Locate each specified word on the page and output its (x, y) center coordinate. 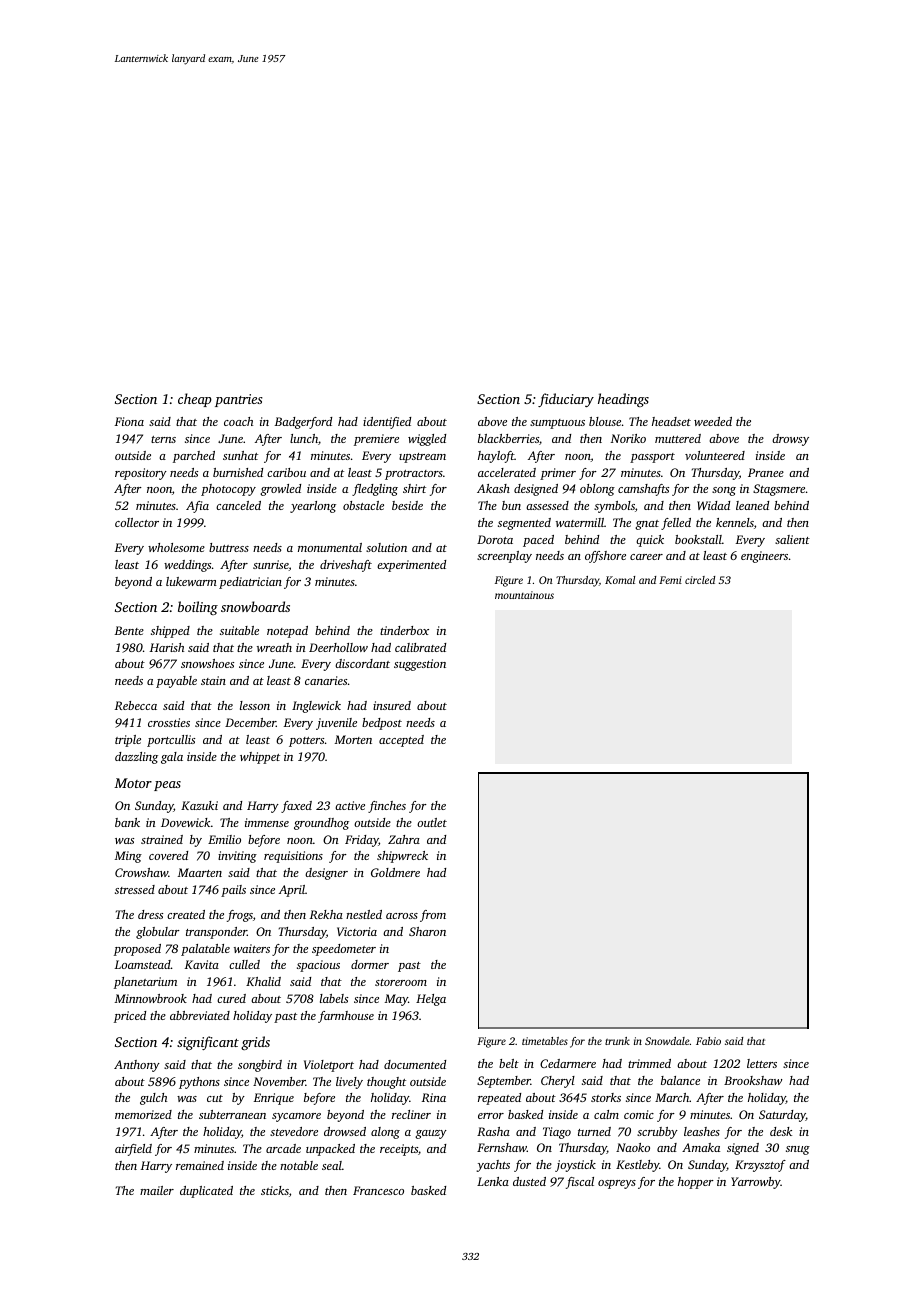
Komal (620, 580)
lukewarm (191, 581)
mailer (157, 1190)
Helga (431, 1000)
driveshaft (346, 566)
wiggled (427, 440)
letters (762, 1063)
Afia (197, 507)
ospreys (617, 1184)
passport (652, 458)
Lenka (493, 1181)
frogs (240, 916)
